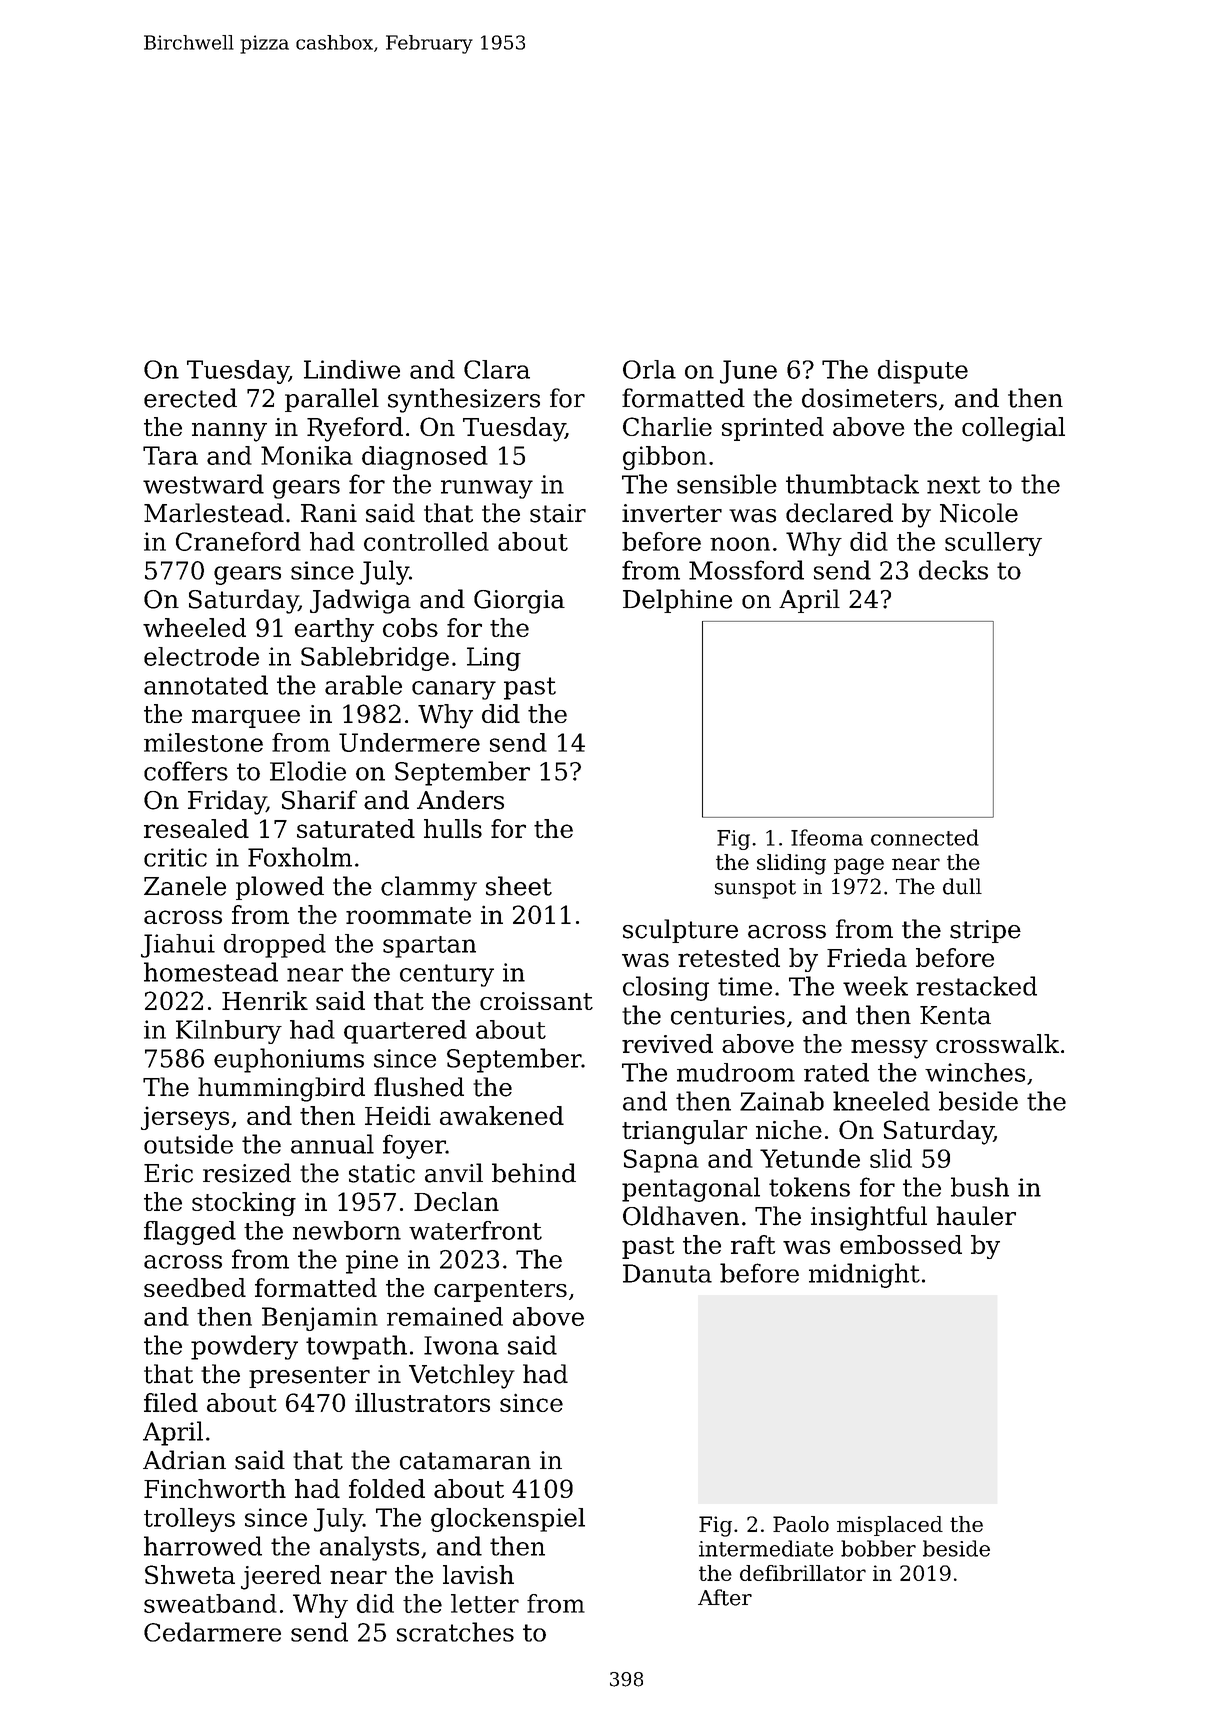  What do you see at coordinates (171, 1402) in the screenshot?
I see `filed` at bounding box center [171, 1402].
